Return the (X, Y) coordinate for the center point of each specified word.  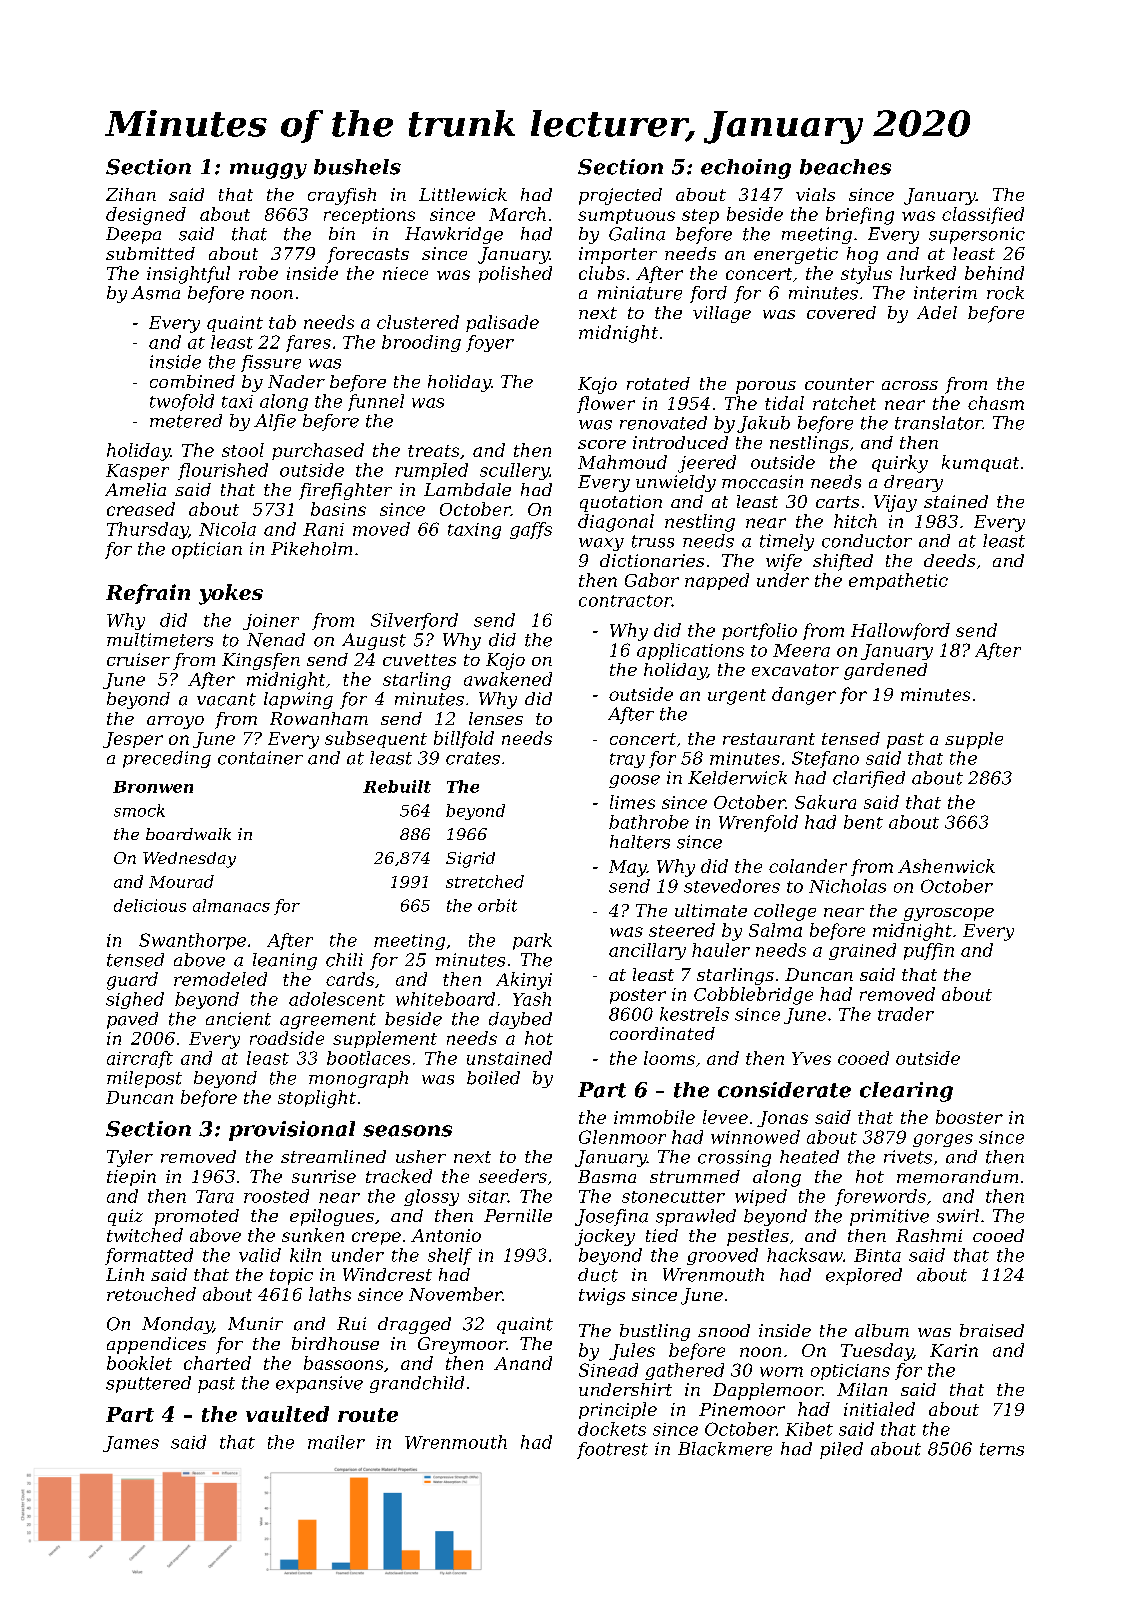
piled (841, 1450)
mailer (336, 1442)
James (131, 1444)
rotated (658, 383)
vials (815, 194)
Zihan (131, 194)
